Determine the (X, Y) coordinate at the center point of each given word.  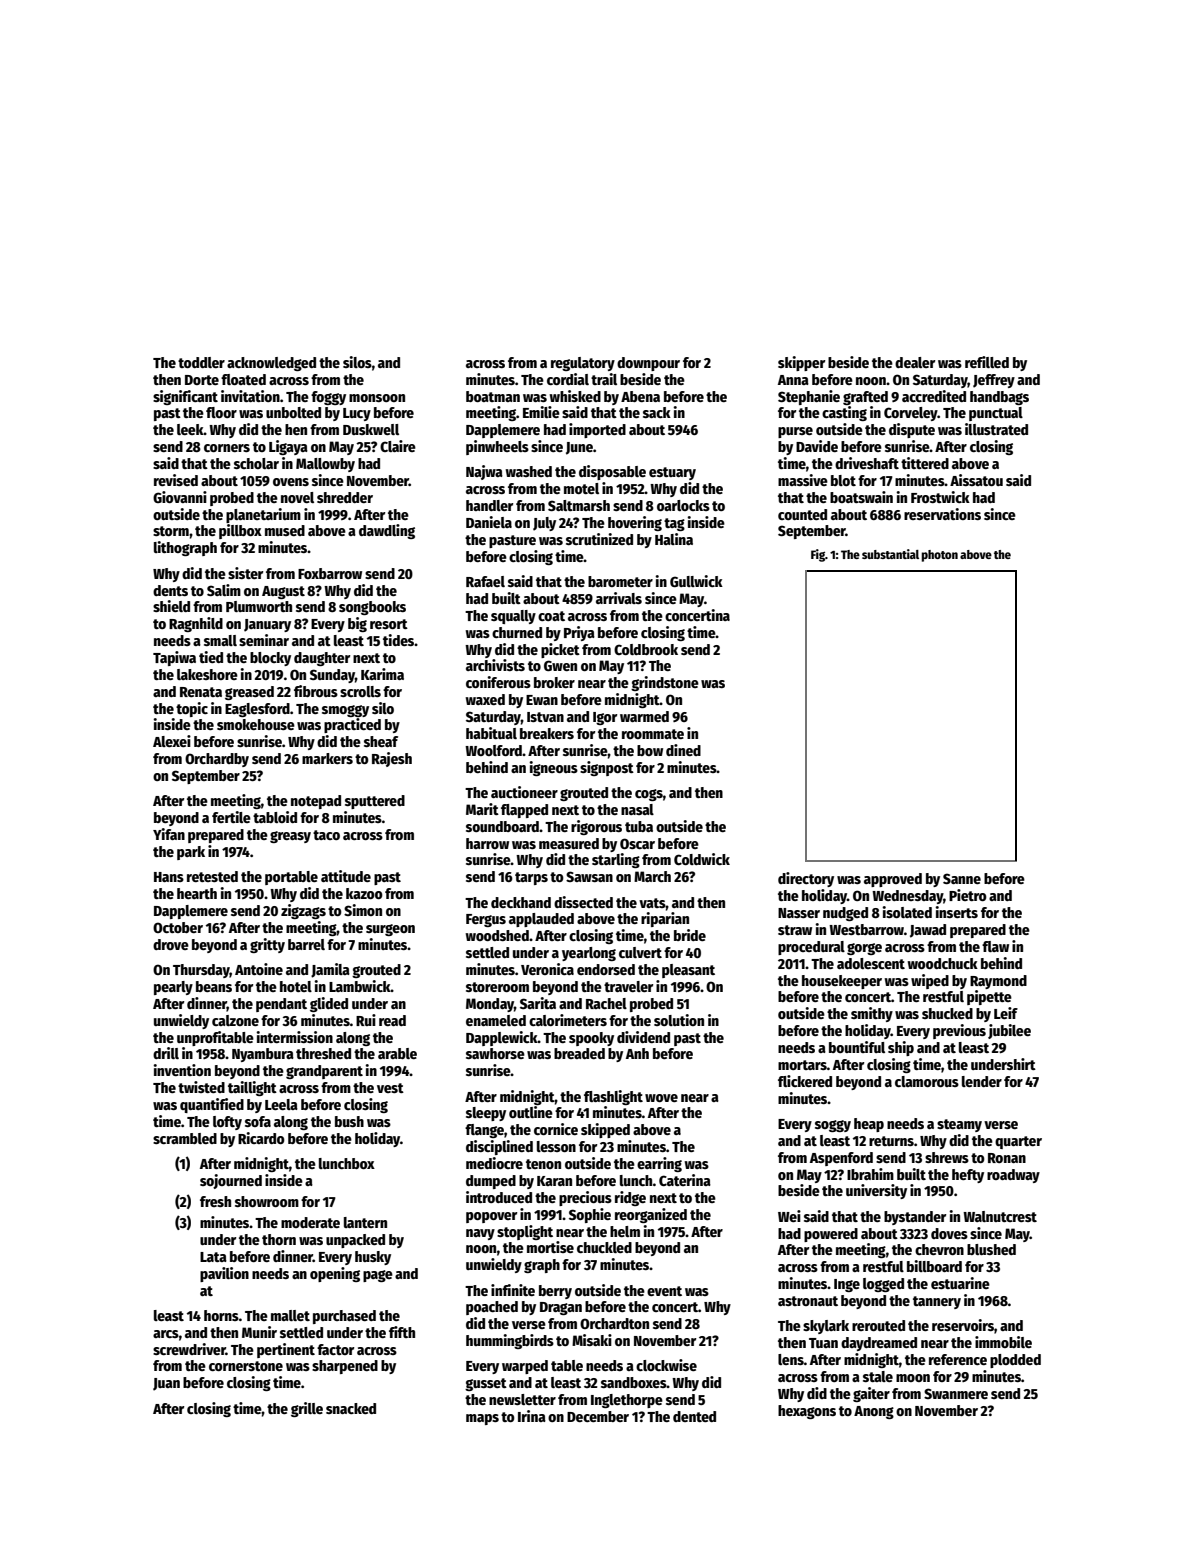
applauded (541, 920)
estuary (672, 473)
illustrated (996, 429)
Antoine (259, 969)
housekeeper (842, 982)
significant (185, 397)
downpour (648, 364)
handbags (999, 398)
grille (307, 1409)
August (283, 592)
